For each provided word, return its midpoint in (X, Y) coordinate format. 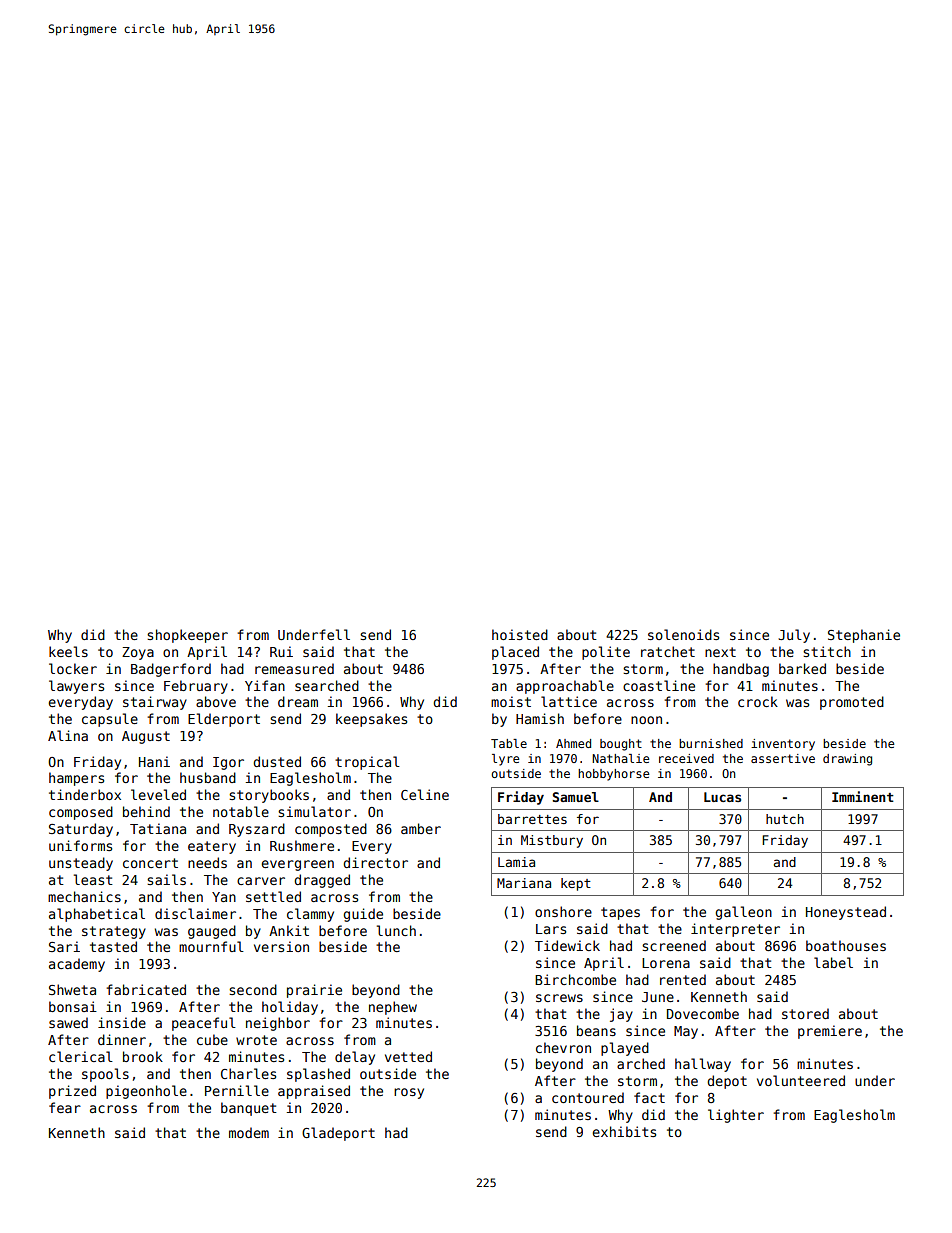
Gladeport (338, 1134)
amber (421, 828)
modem (249, 1132)
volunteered (801, 1080)
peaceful (204, 1024)
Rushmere (302, 845)
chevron (563, 1047)
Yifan (265, 685)
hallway (703, 1065)
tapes (620, 913)
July (794, 636)
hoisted (520, 634)
